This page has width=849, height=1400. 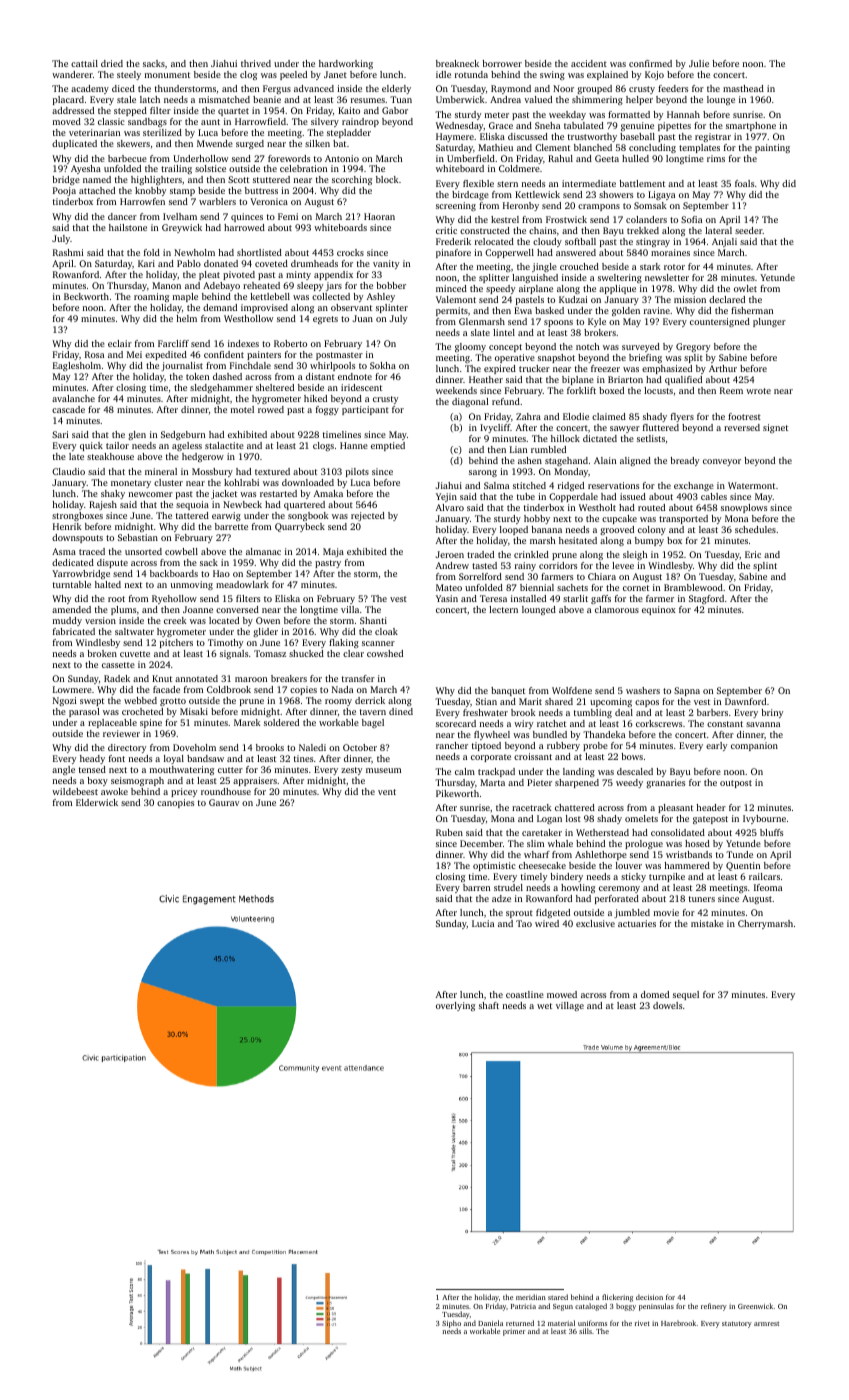 I want to click on Julie, so click(x=699, y=63).
